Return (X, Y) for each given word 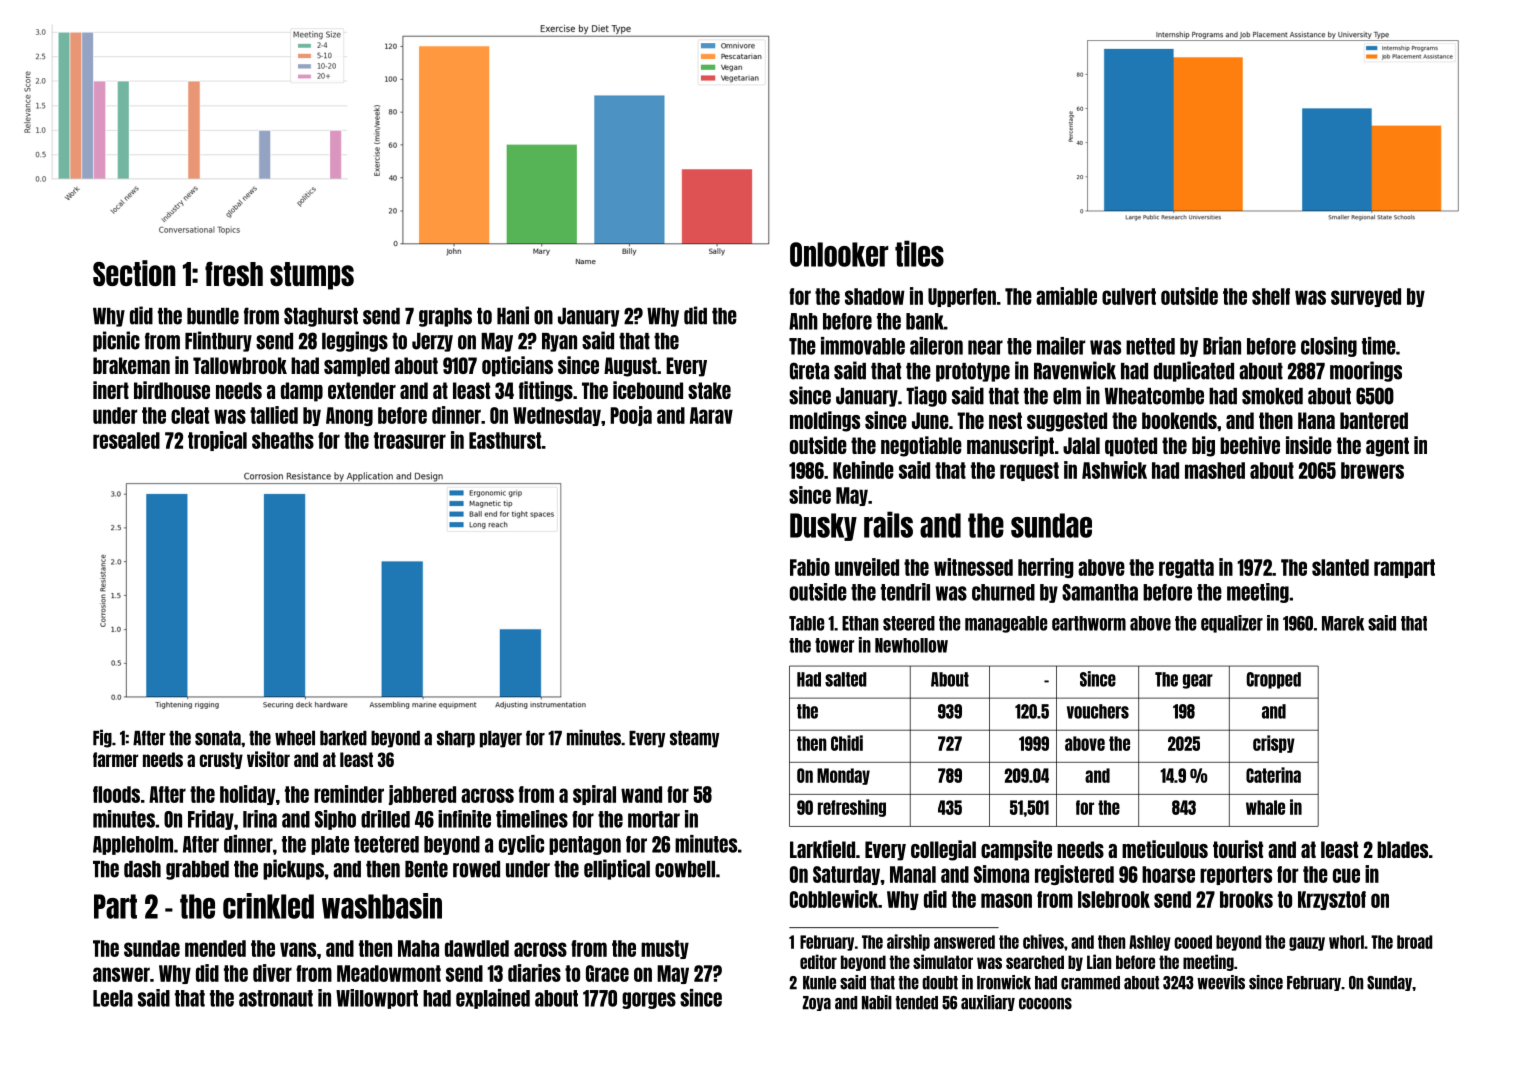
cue (1346, 875)
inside (1309, 445)
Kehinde (863, 470)
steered (909, 623)
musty (665, 949)
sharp (456, 739)
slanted (1340, 567)
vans (298, 949)
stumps (312, 276)
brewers (1372, 470)
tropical (217, 441)
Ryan (559, 342)
